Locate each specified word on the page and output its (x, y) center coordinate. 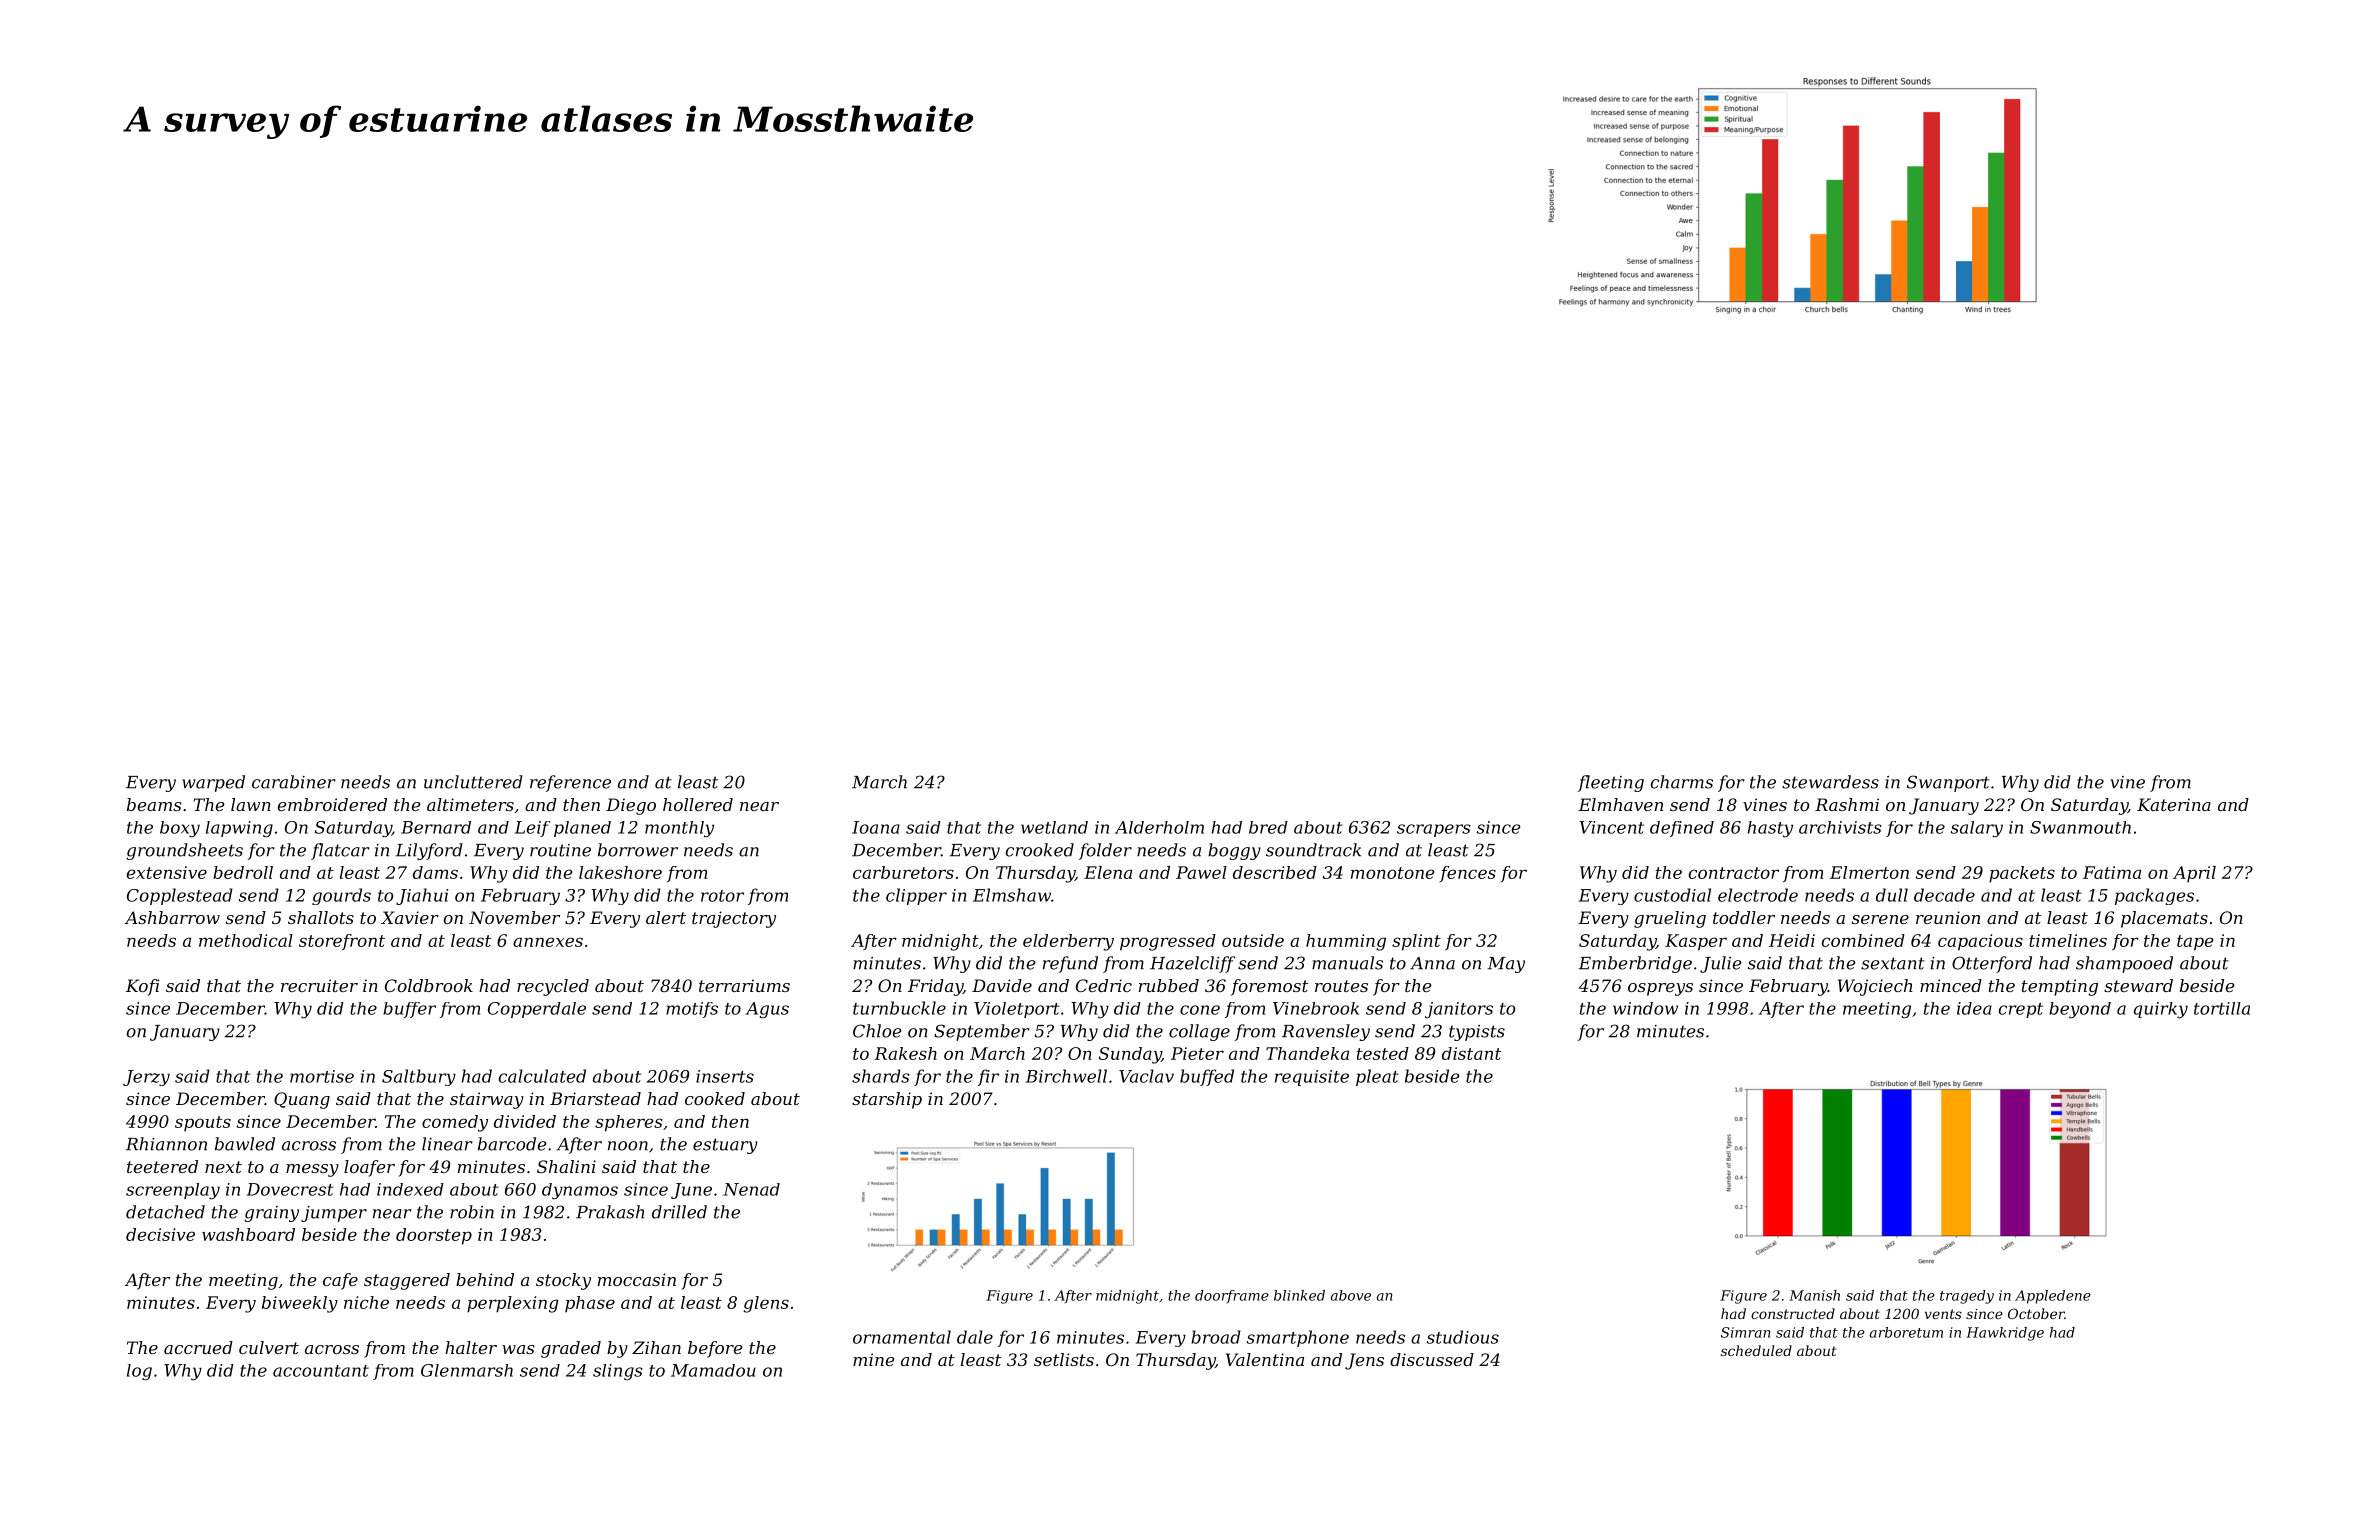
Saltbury (419, 1077)
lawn (251, 804)
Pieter (1197, 1053)
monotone (1392, 873)
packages (2154, 896)
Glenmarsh (467, 1370)
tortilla (2222, 1008)
